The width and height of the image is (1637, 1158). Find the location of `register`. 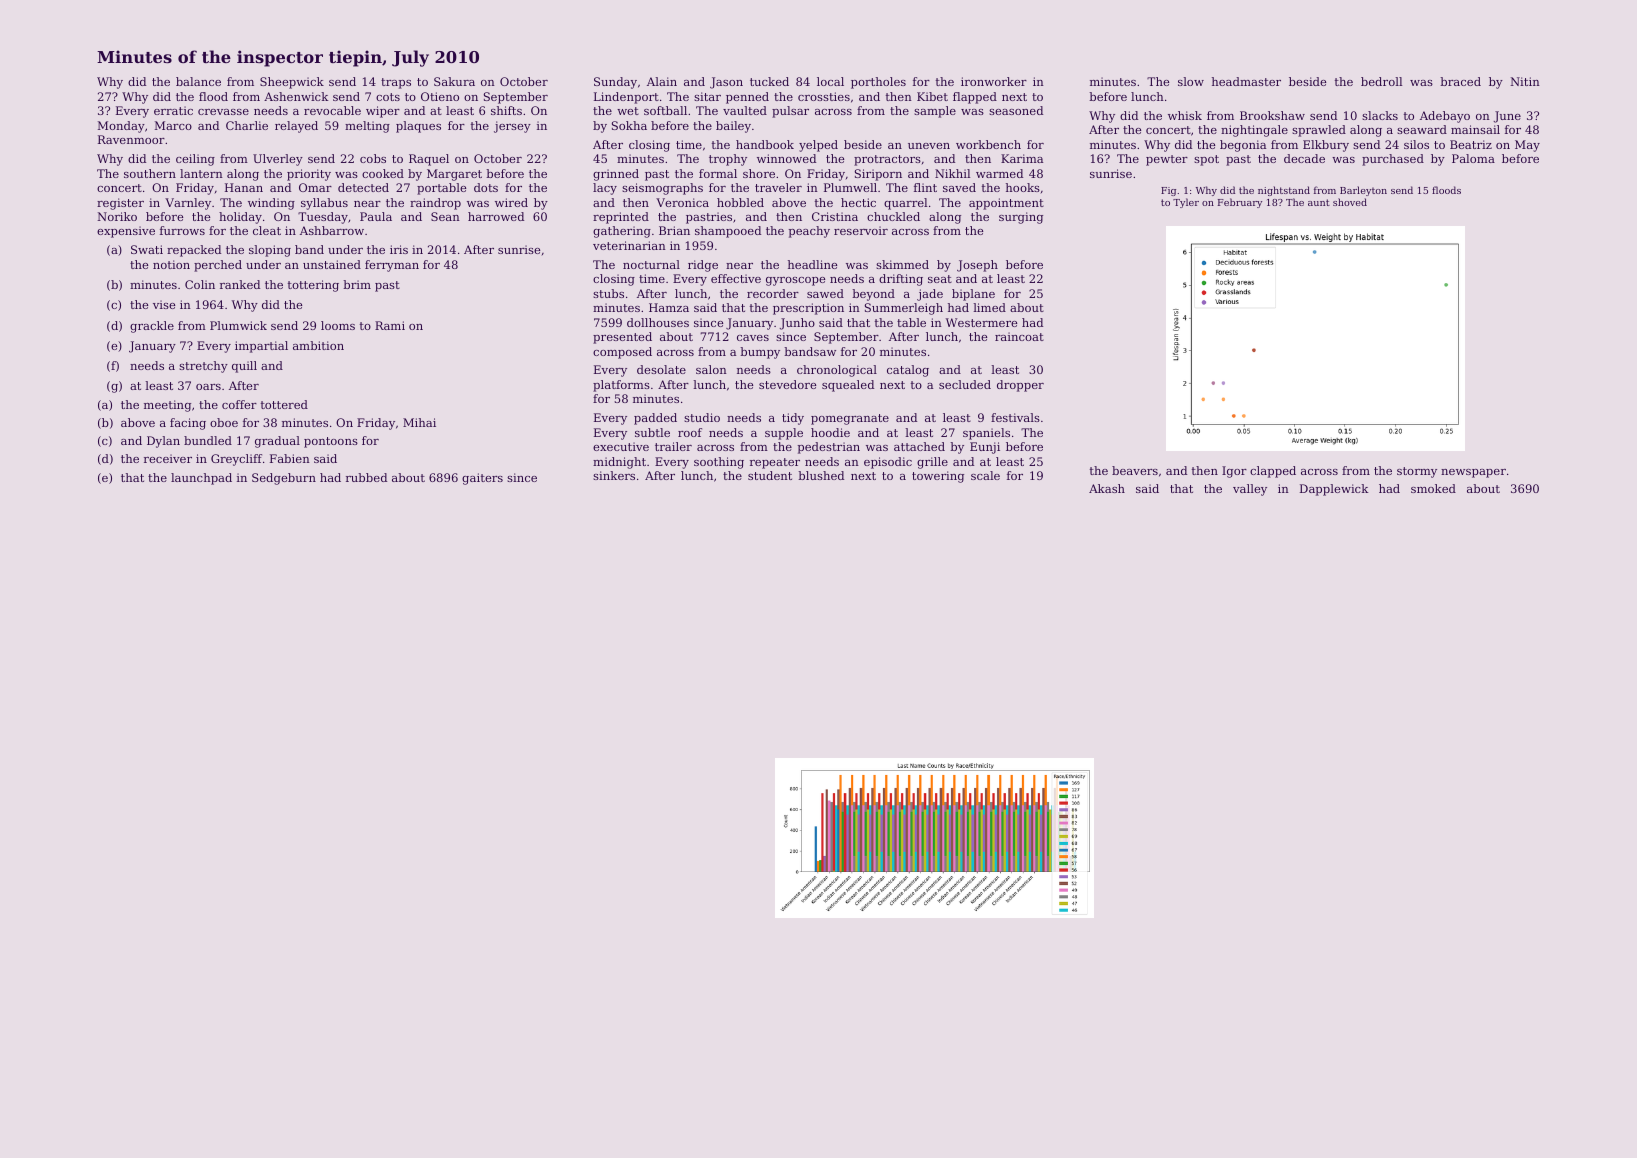

register is located at coordinates (120, 204).
